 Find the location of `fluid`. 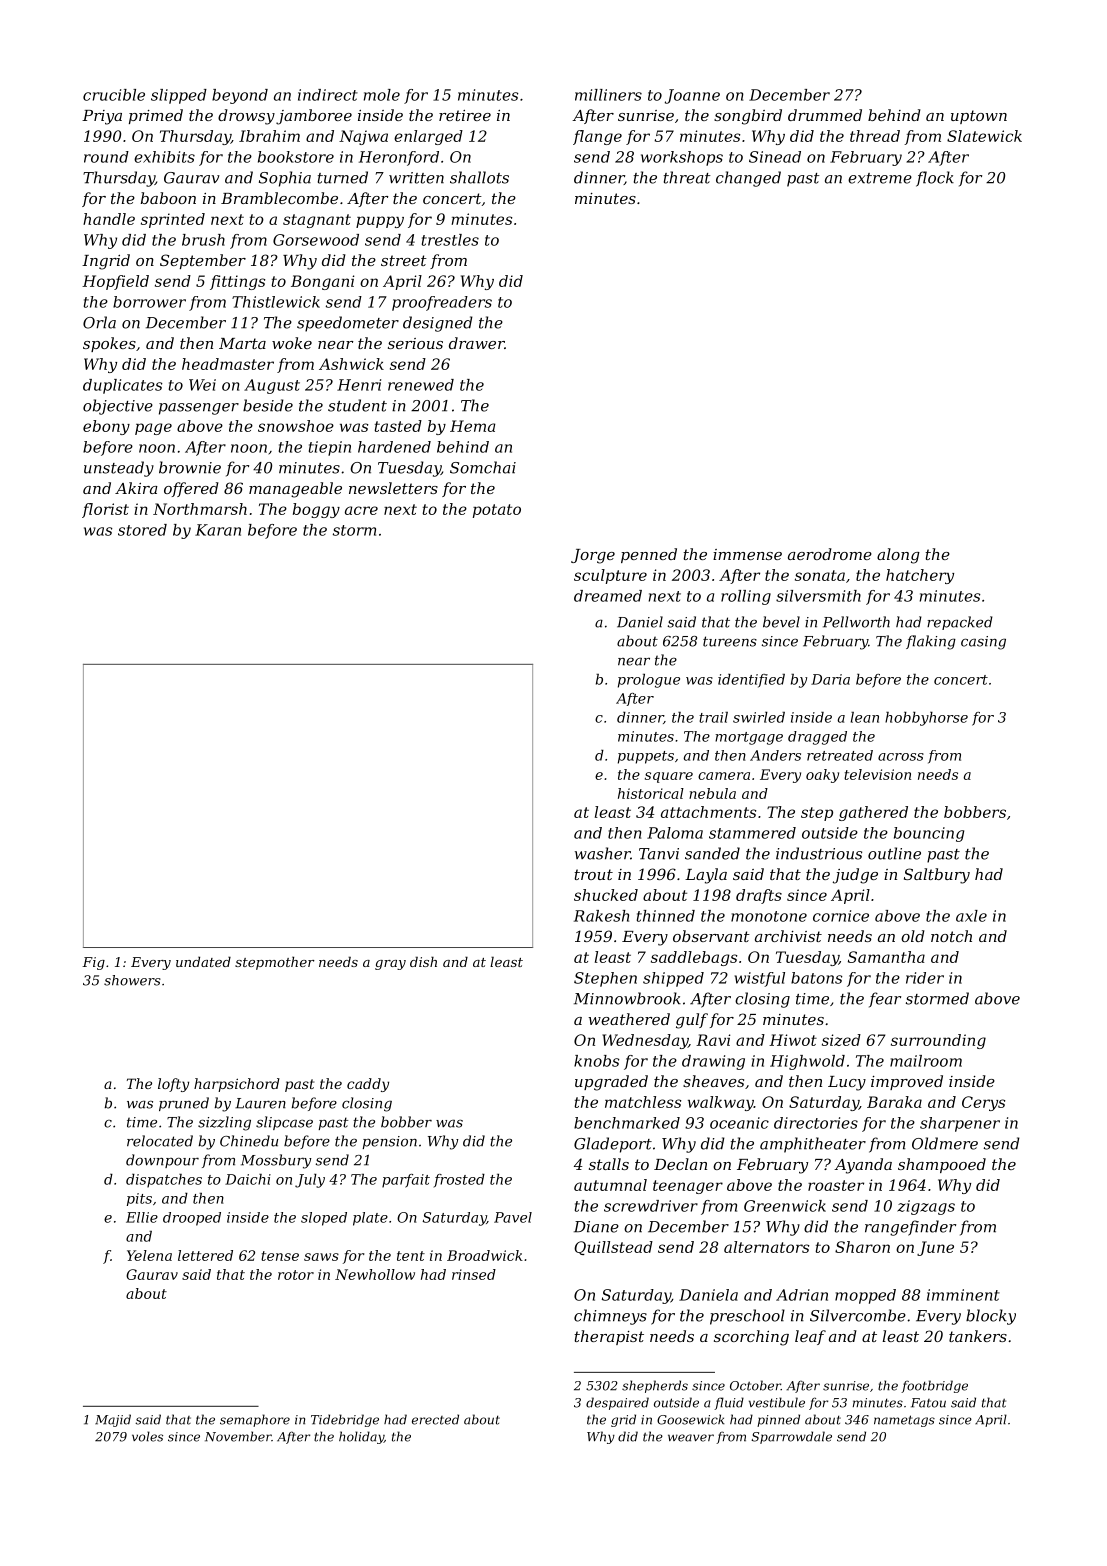

fluid is located at coordinates (729, 1403).
